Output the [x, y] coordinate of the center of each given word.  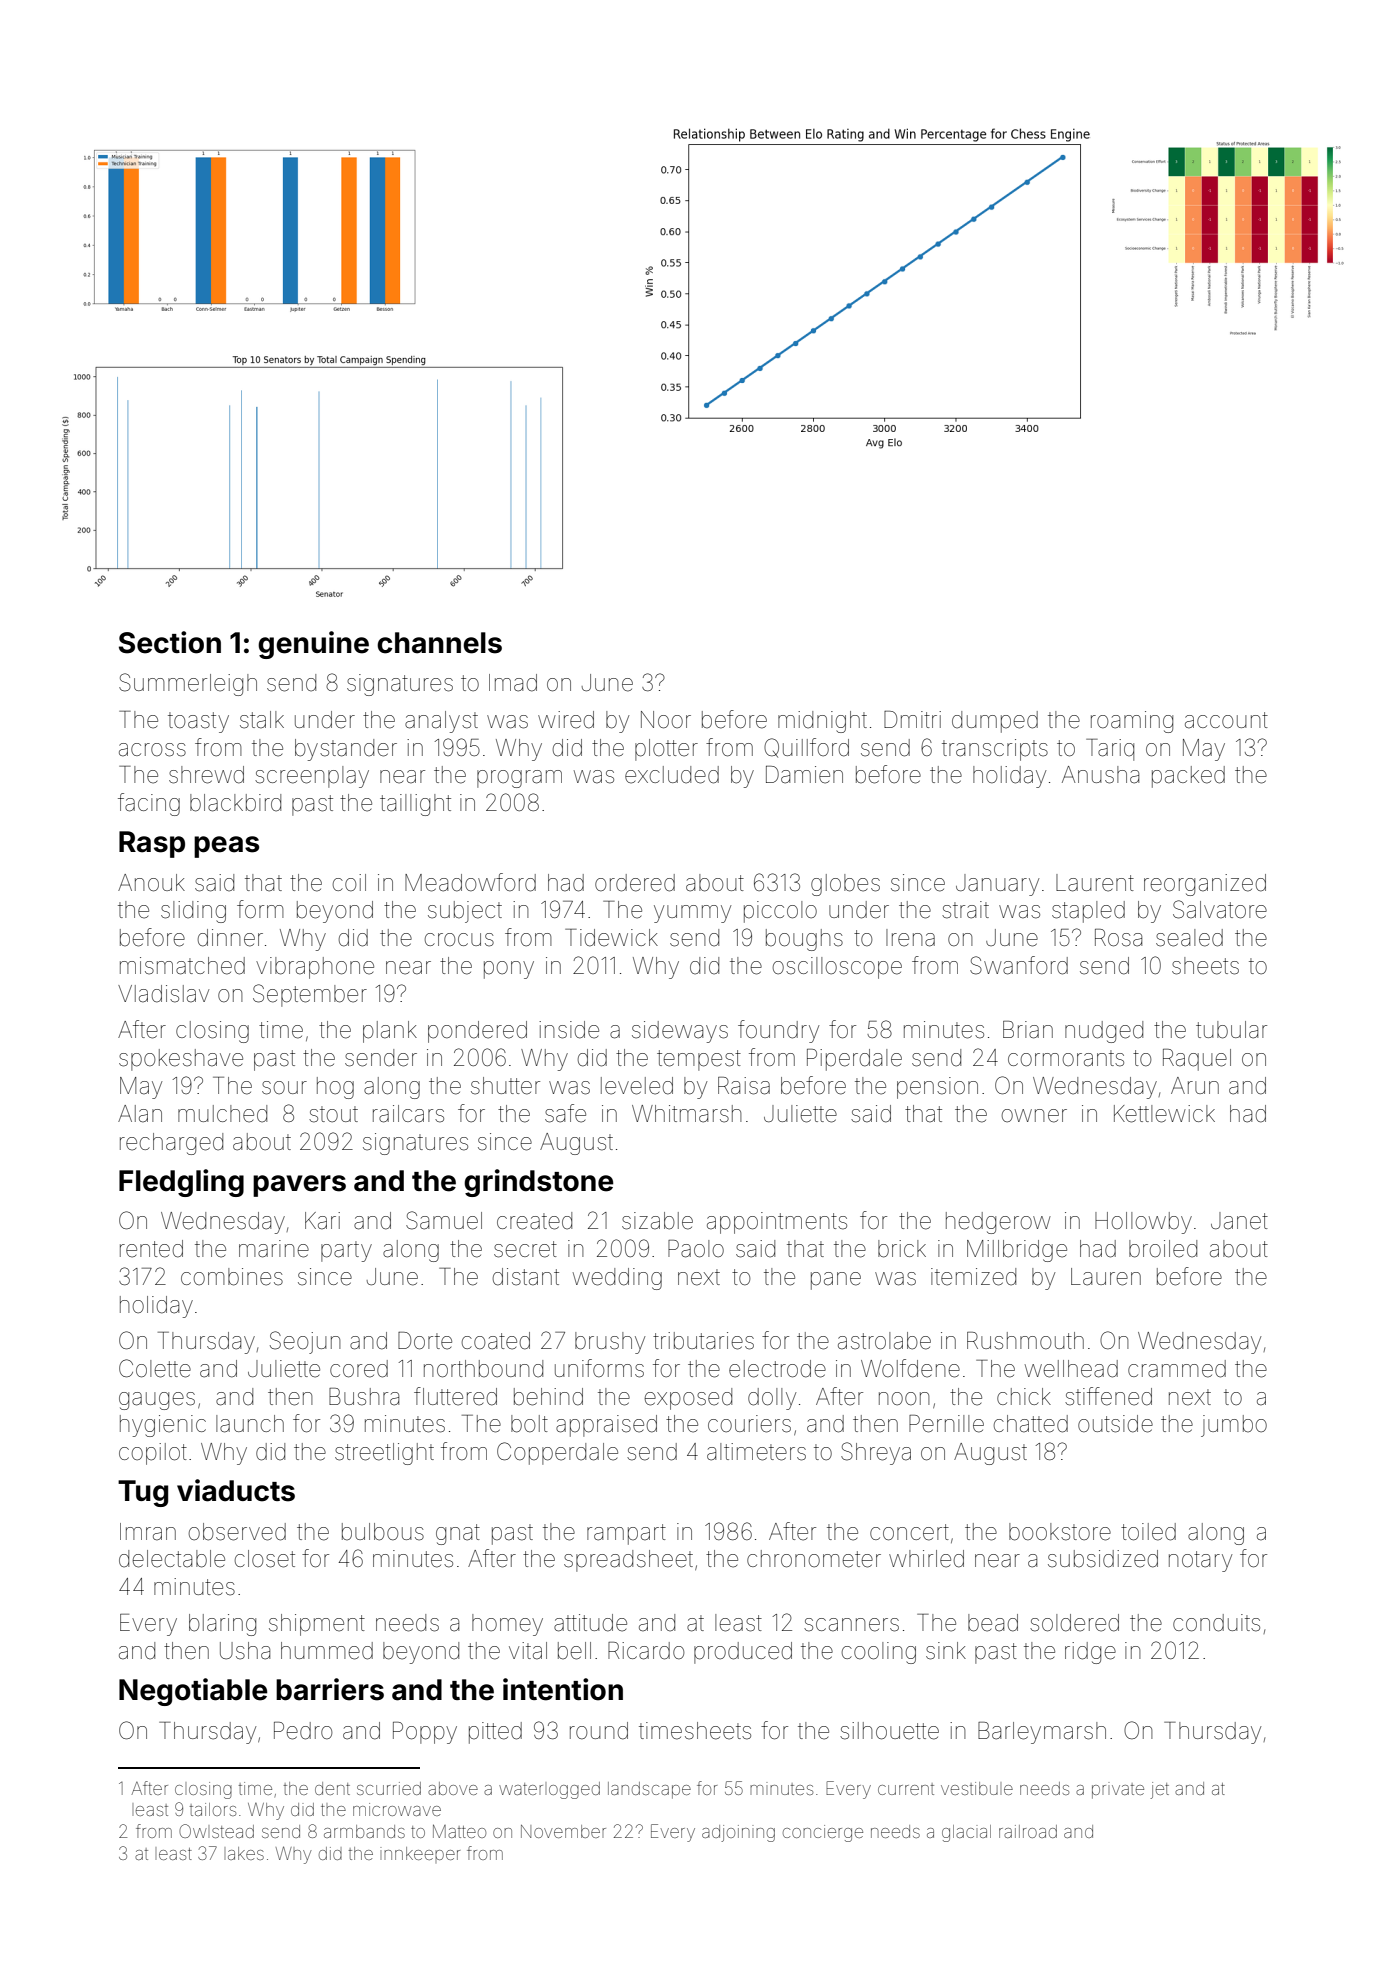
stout [333, 1114]
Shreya [876, 1453]
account [1226, 720]
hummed [327, 1651]
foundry [778, 1031]
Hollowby [1143, 1223]
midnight [822, 722]
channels [439, 643]
